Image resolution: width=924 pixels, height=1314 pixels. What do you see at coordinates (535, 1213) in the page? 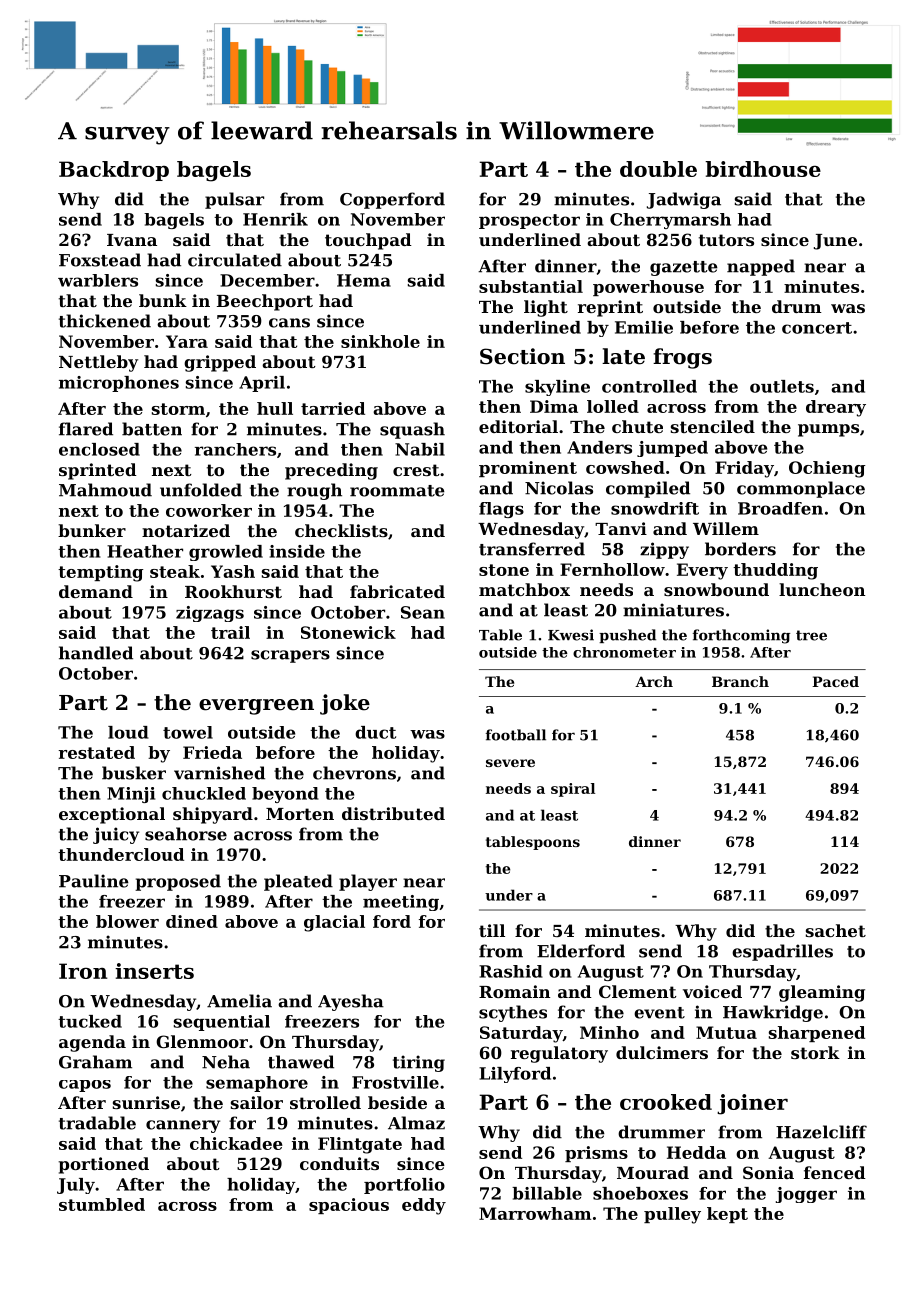
I see `Marrowham` at bounding box center [535, 1213].
